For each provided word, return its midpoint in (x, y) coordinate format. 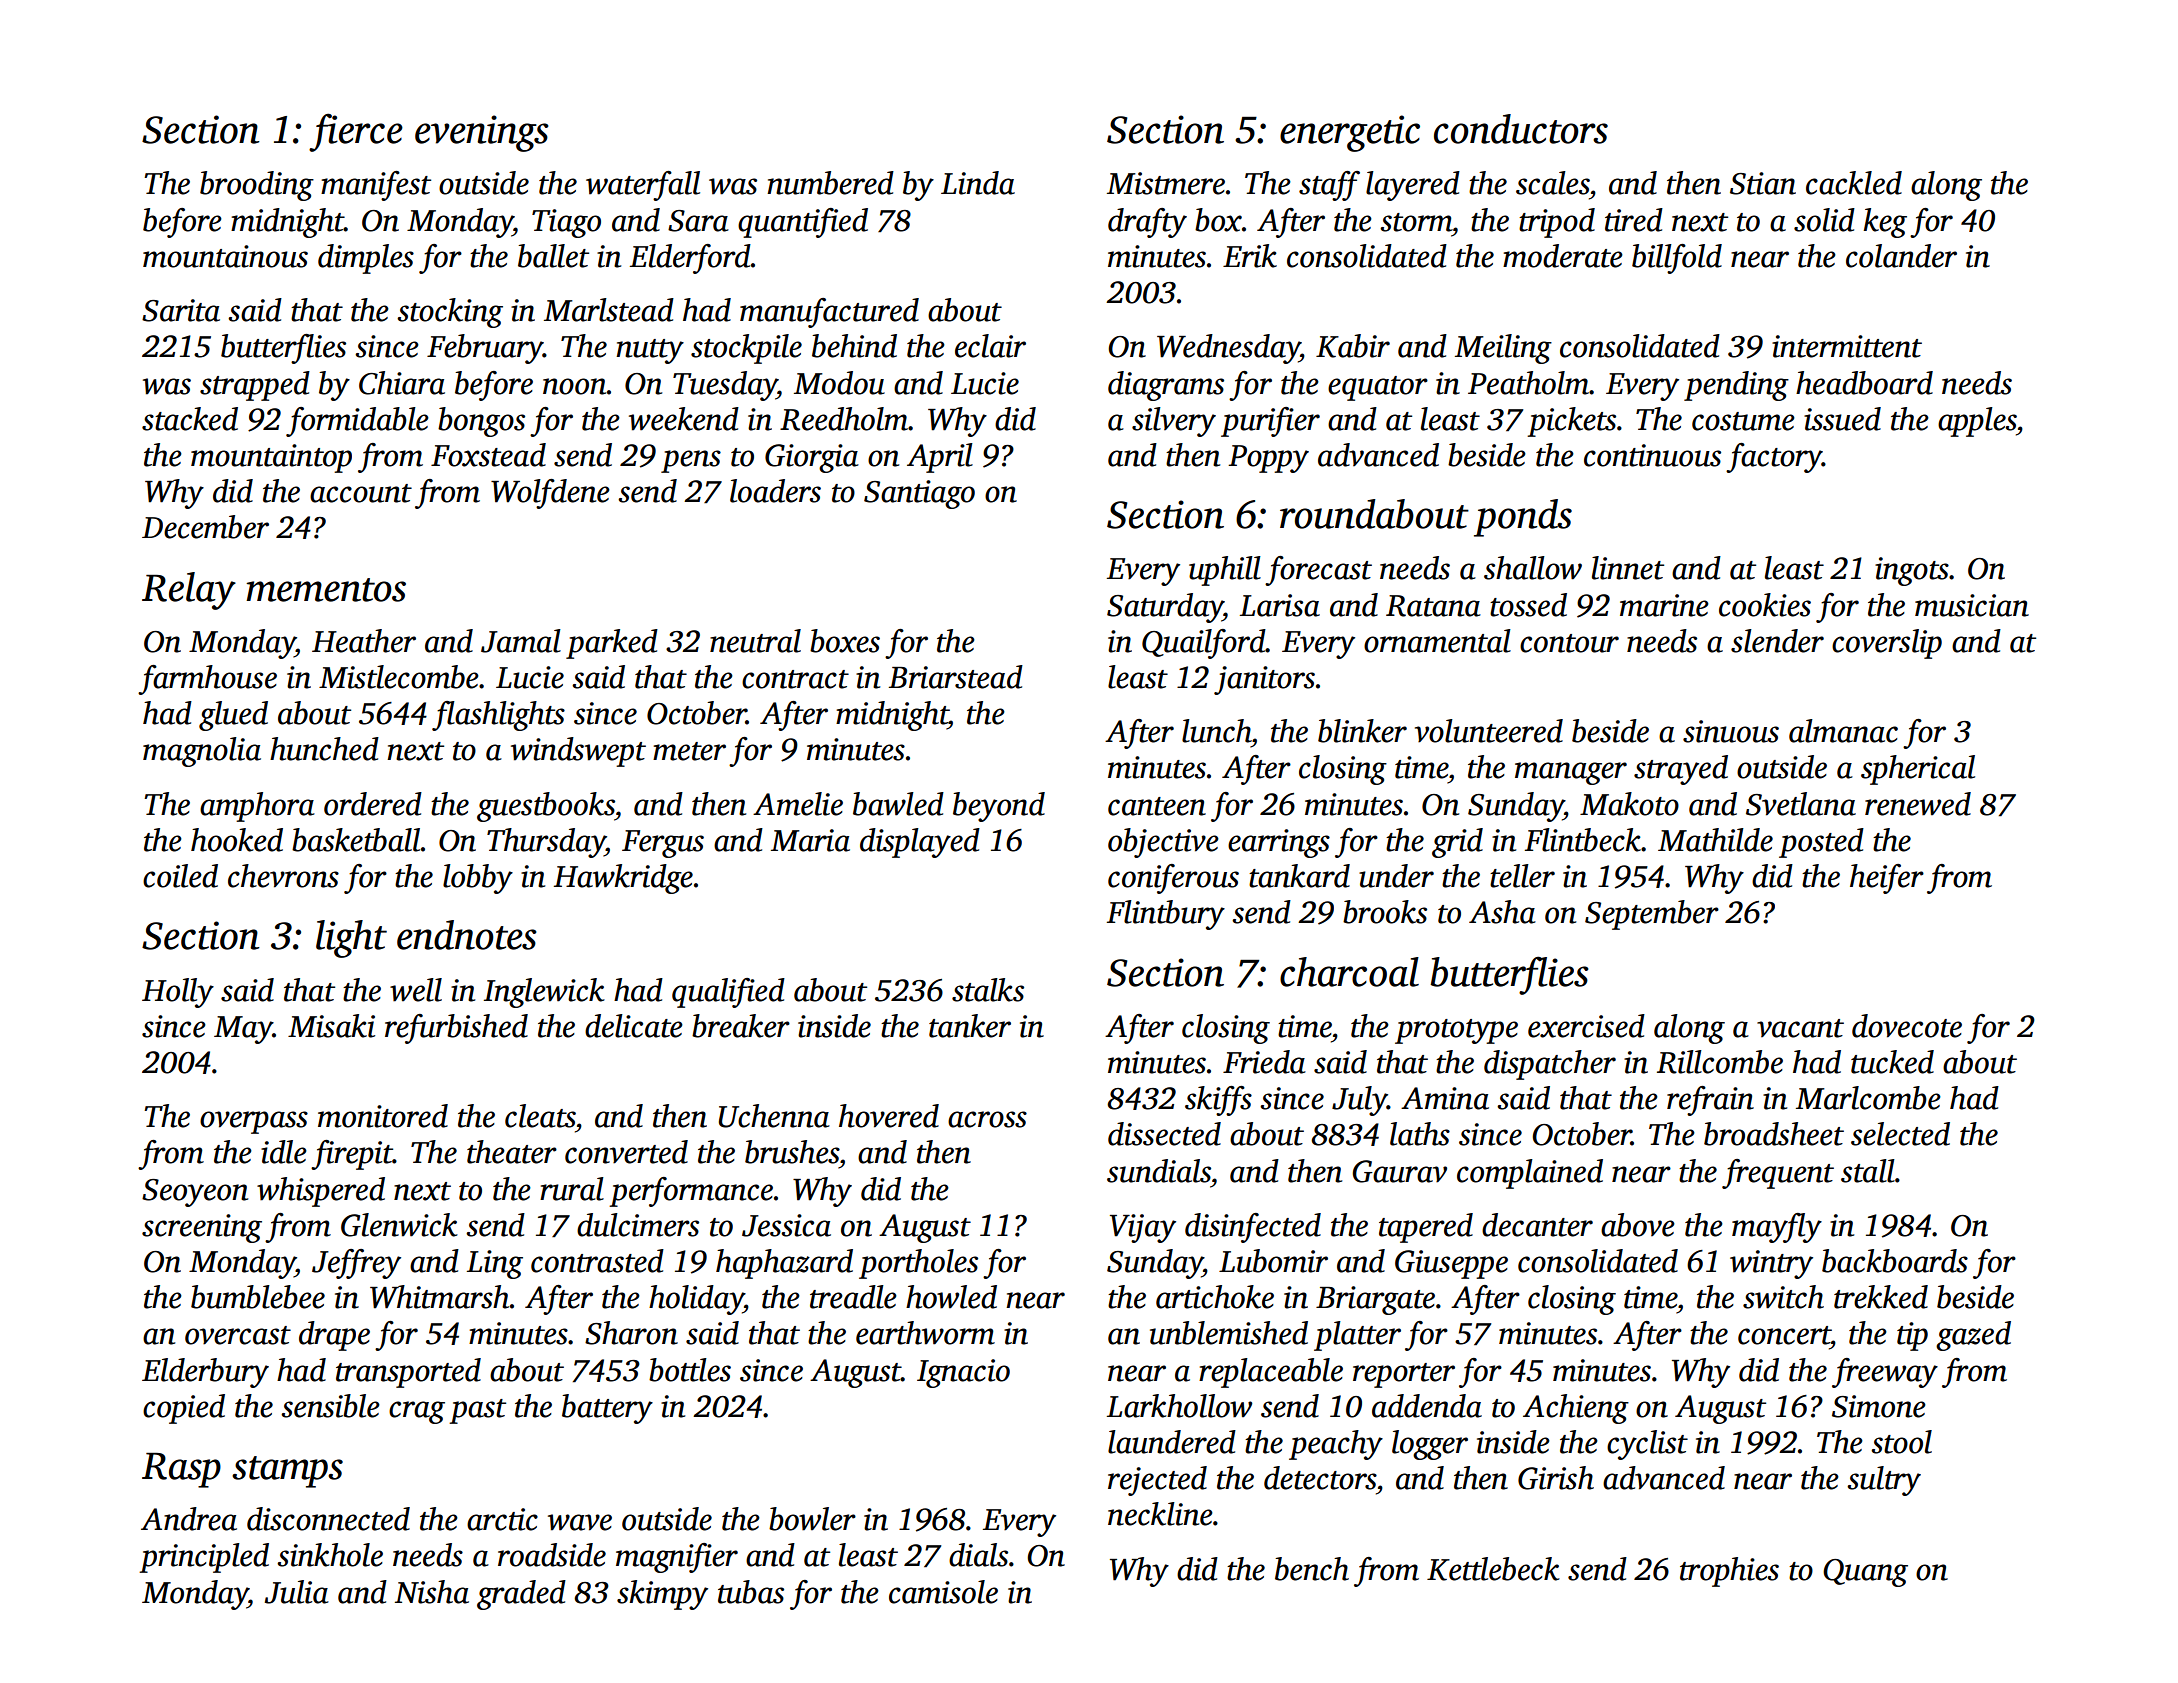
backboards (1895, 1261)
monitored (383, 1116)
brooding (257, 186)
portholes (918, 1264)
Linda (978, 183)
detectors (1320, 1478)
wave (580, 1522)
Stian (1763, 183)
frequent (1778, 1174)
